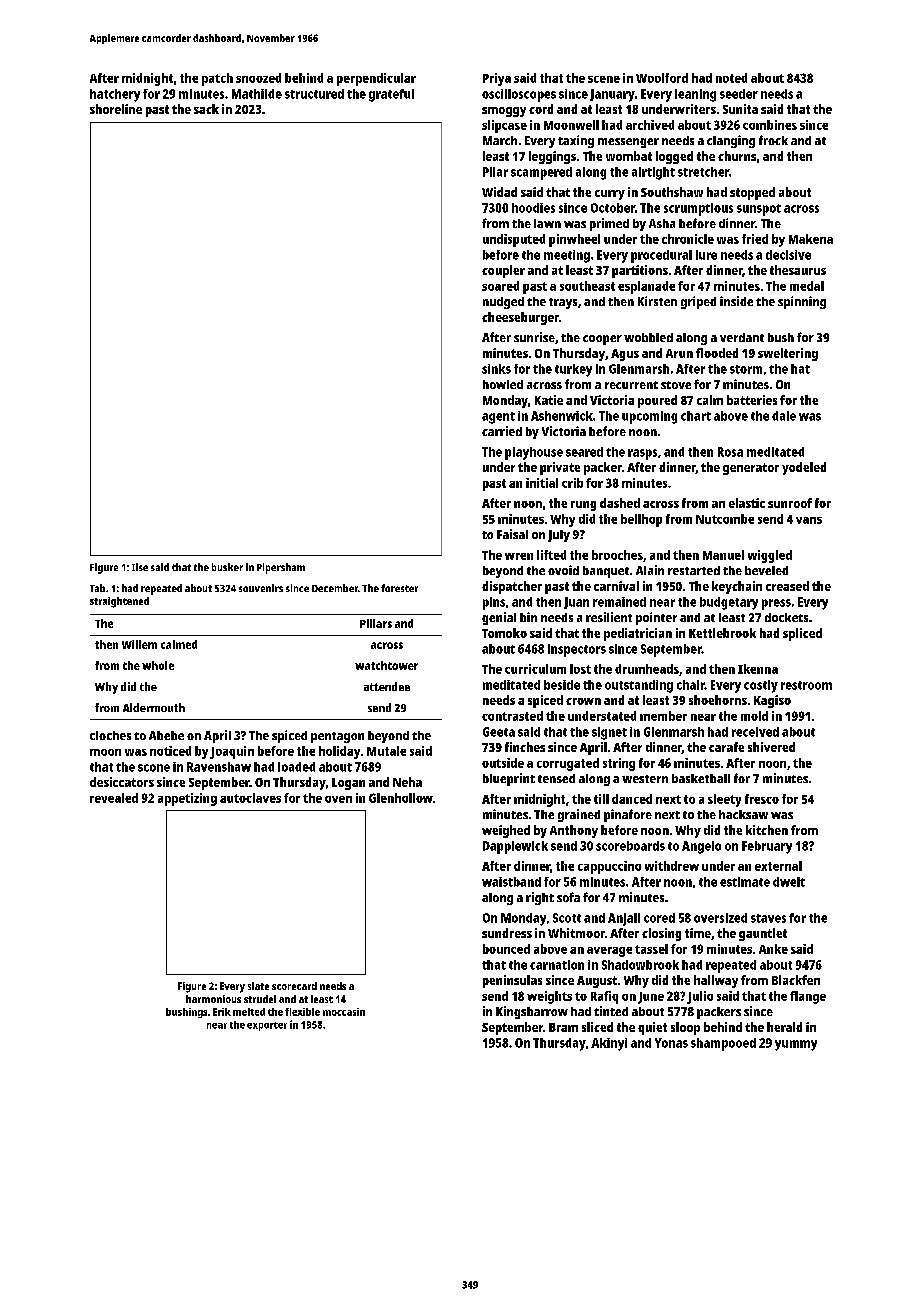 This screenshot has height=1308, width=924. What do you see at coordinates (222, 1012) in the screenshot?
I see `Erik` at bounding box center [222, 1012].
